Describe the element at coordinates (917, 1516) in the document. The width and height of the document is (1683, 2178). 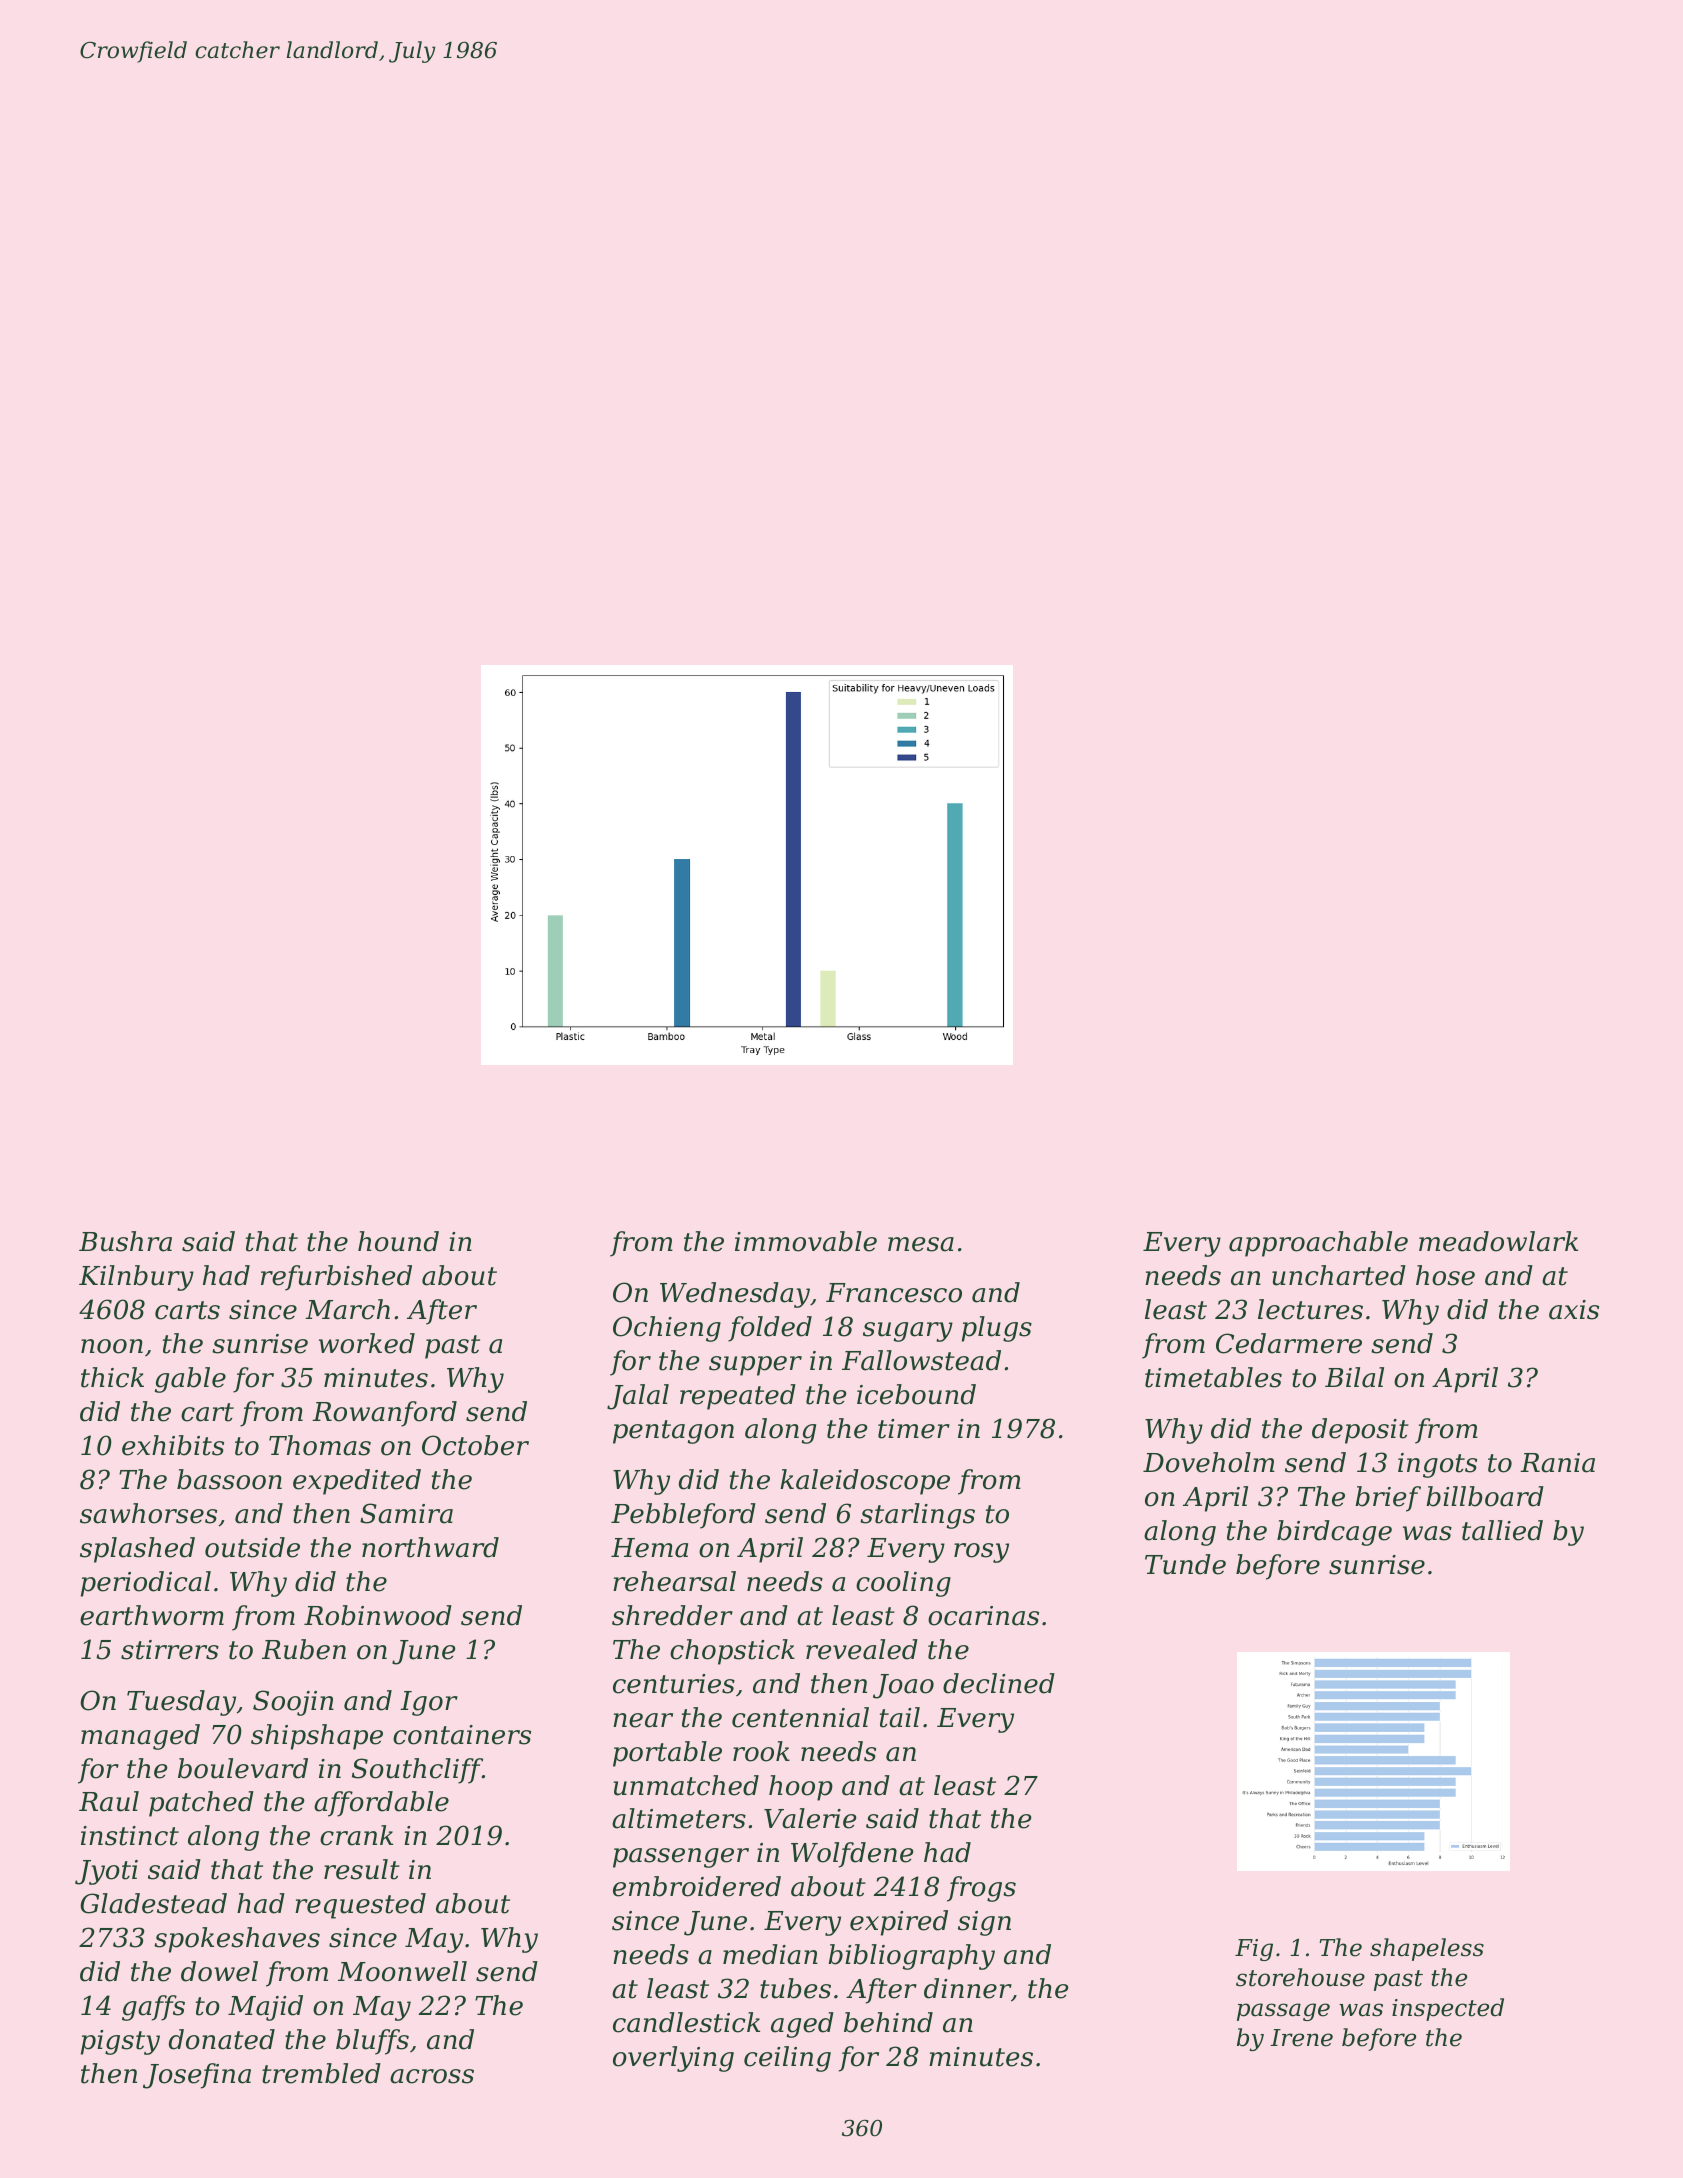
I see `starlings` at that location.
